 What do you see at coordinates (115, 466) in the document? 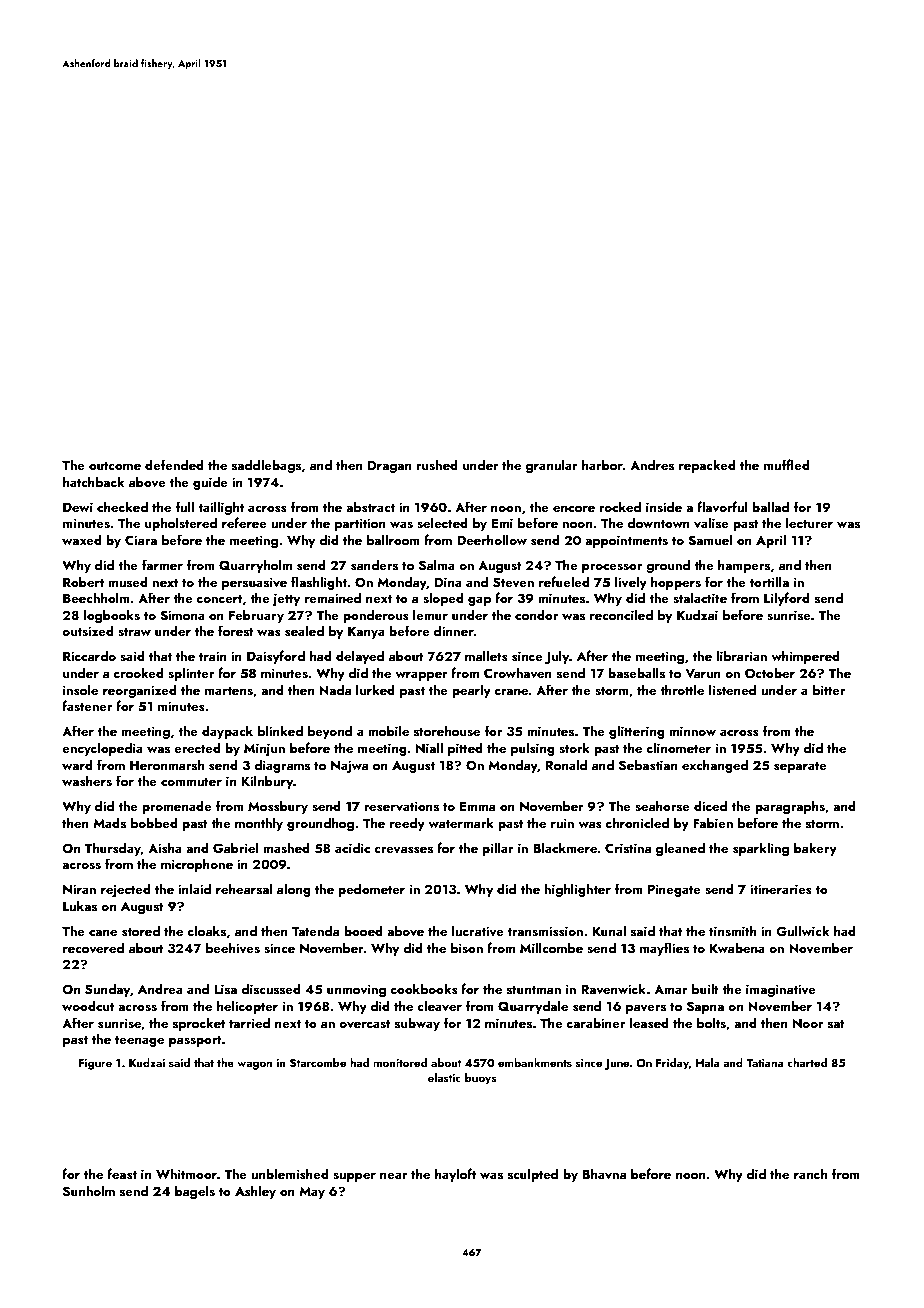
I see `outcome` at bounding box center [115, 466].
